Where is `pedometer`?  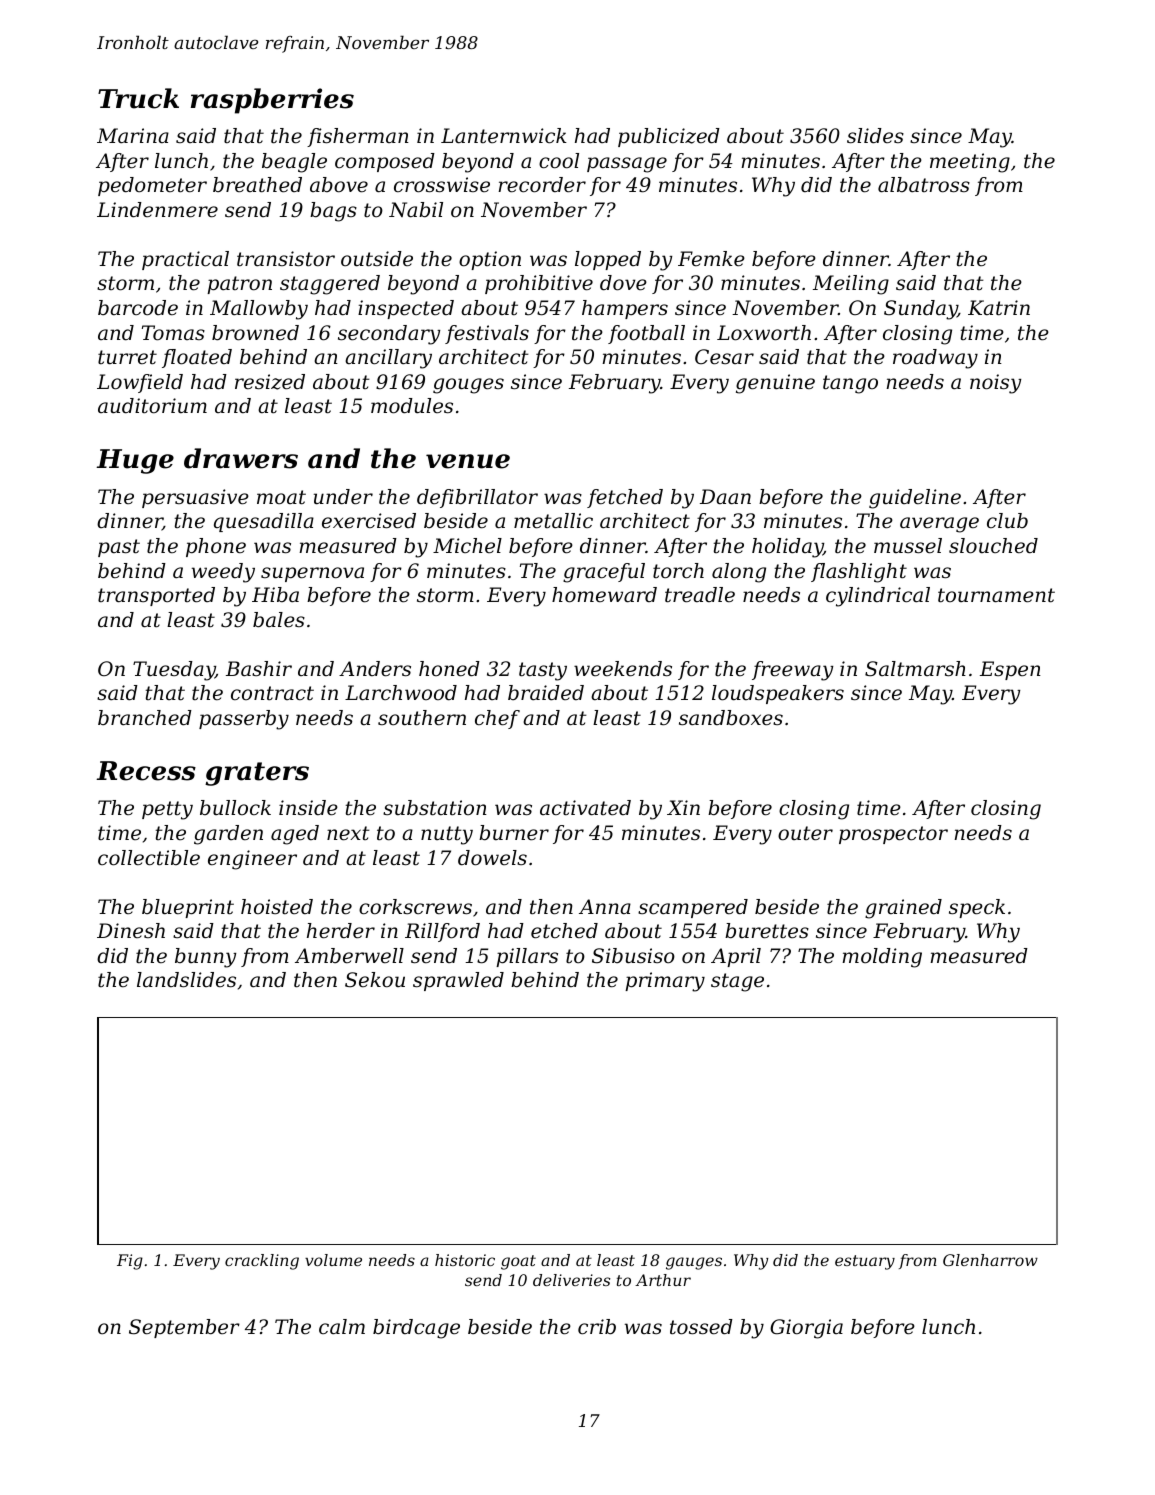 pedometer is located at coordinates (152, 186).
